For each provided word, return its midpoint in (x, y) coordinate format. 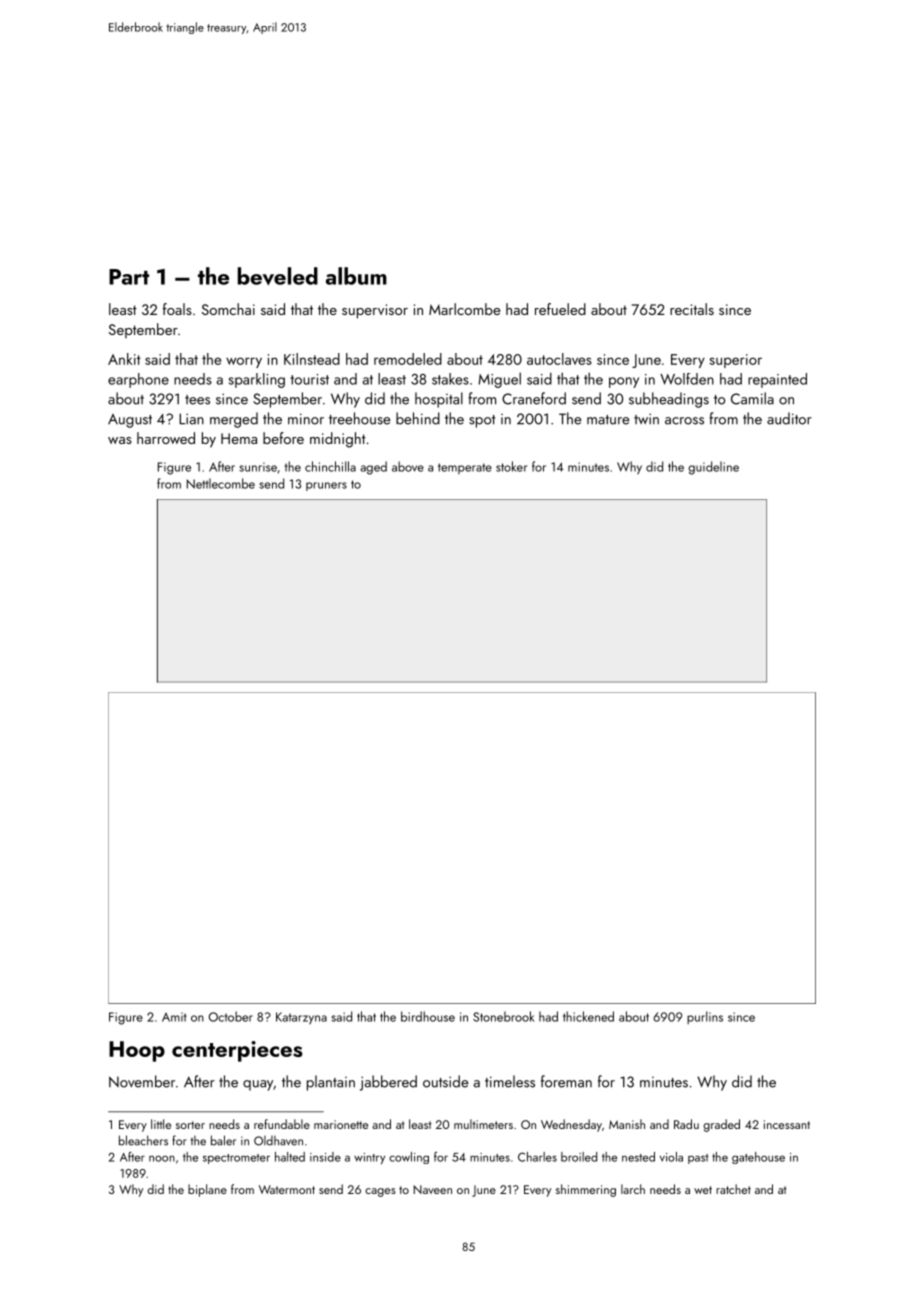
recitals (692, 309)
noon (162, 1158)
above (408, 466)
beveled (278, 276)
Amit (174, 1017)
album (356, 276)
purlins (705, 1017)
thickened (588, 1016)
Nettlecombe (221, 483)
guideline (713, 468)
